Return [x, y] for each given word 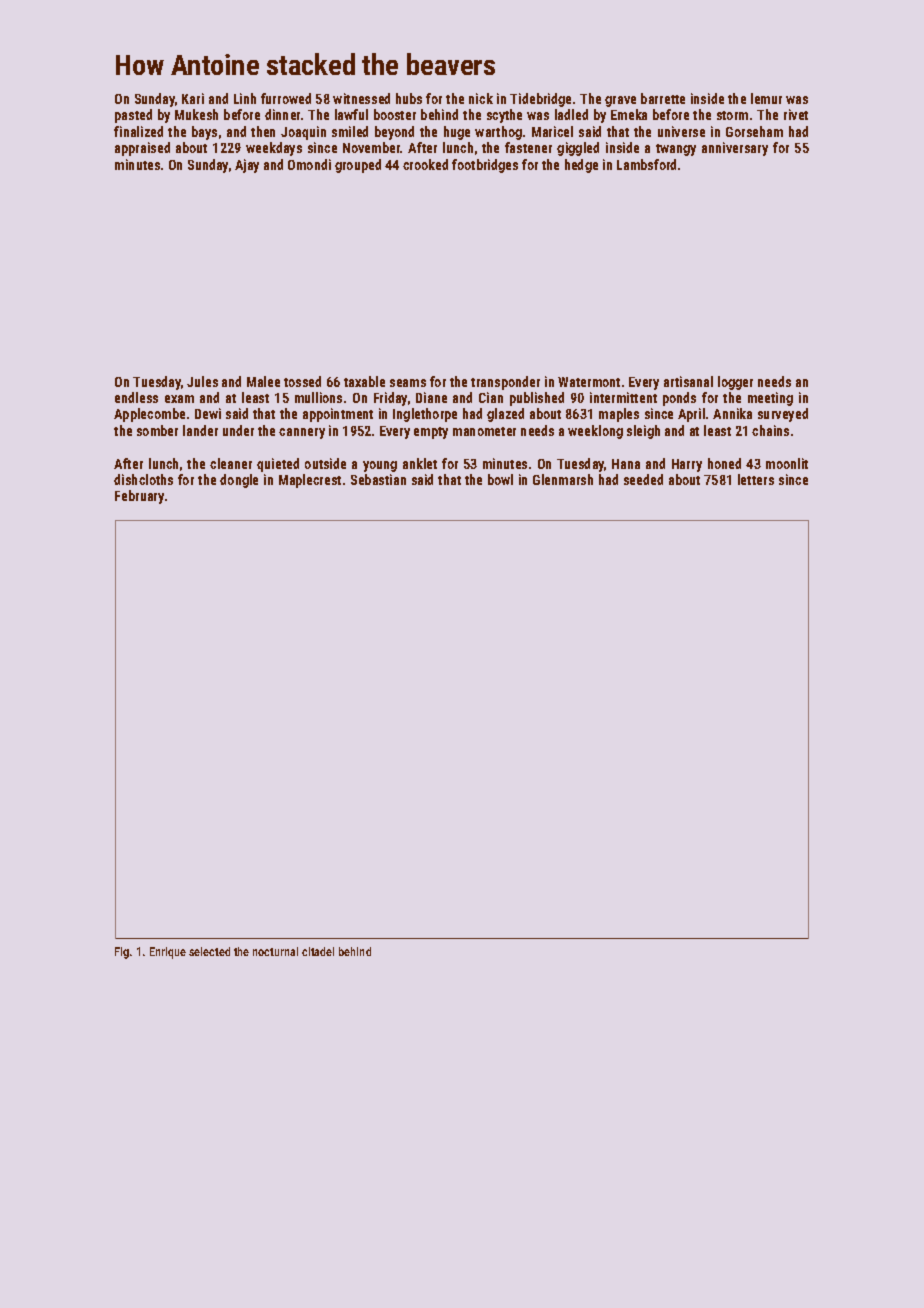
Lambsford [646, 164]
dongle [239, 481]
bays [204, 133]
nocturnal [275, 951]
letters [756, 479]
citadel [318, 951]
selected [209, 951]
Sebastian [378, 479]
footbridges [485, 166]
